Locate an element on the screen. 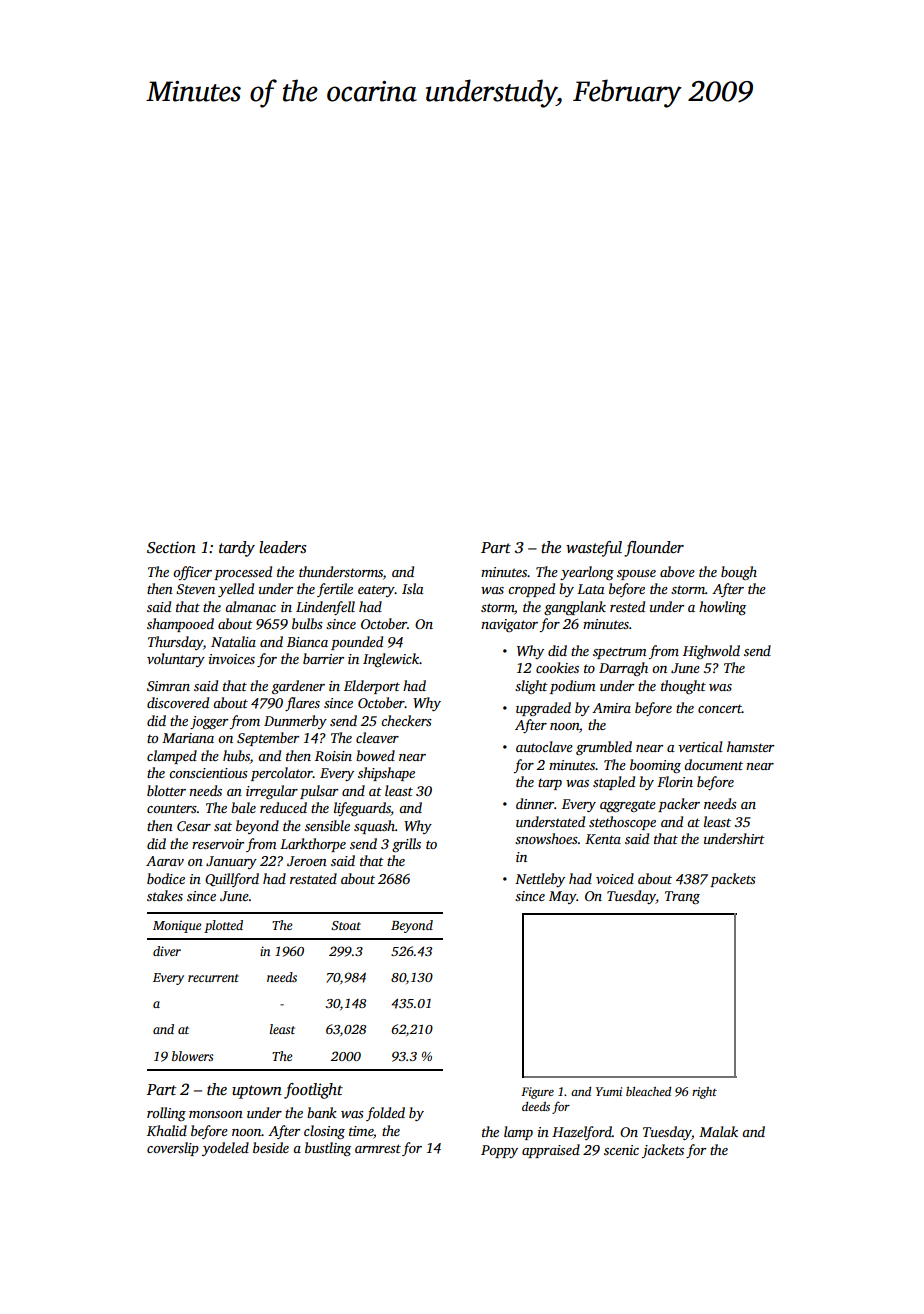 The height and width of the screenshot is (1314, 924). tardy is located at coordinates (237, 549).
